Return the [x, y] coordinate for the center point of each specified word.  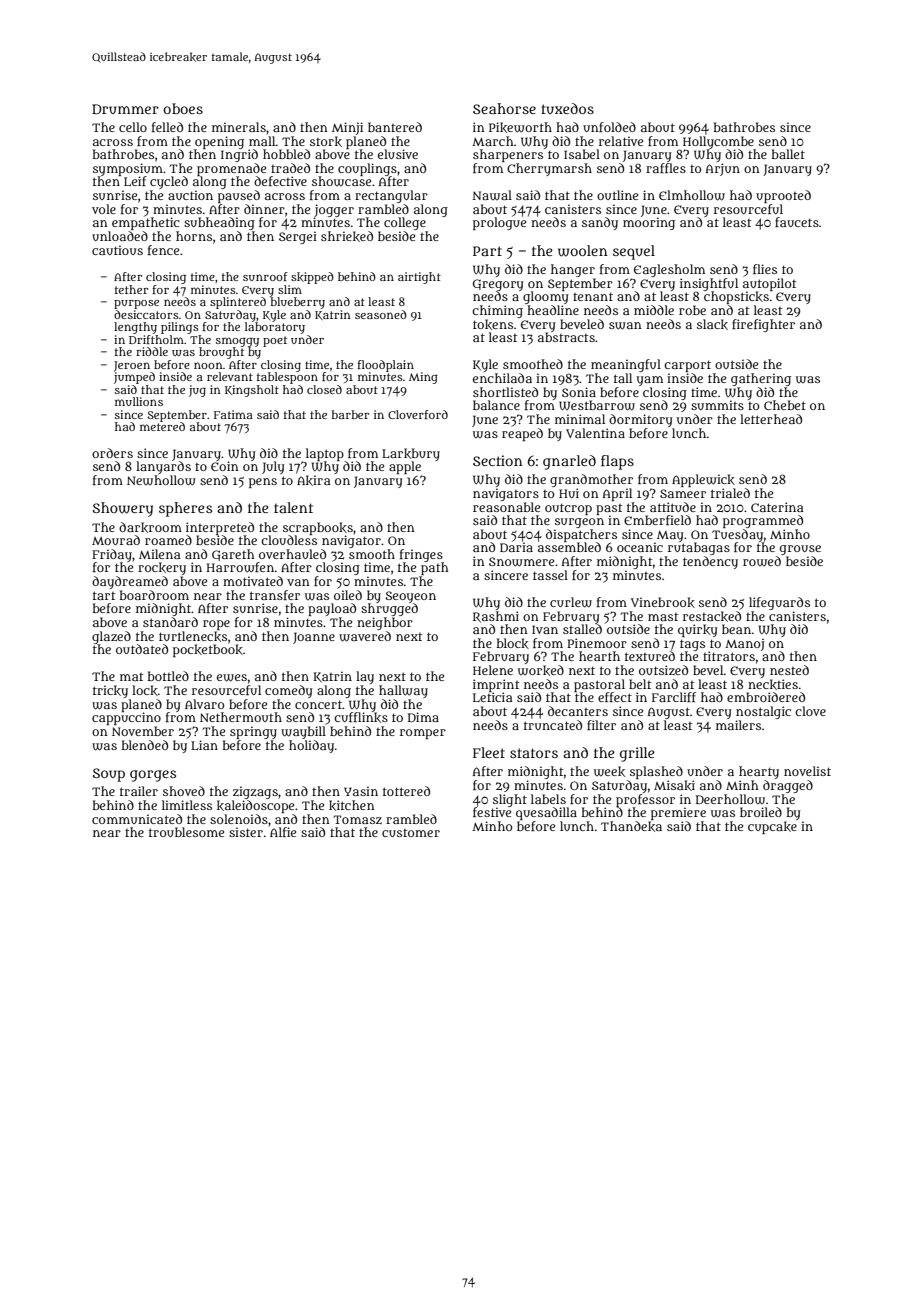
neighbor [385, 623]
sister [246, 832]
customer [411, 833]
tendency [710, 562]
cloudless [289, 540]
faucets [797, 222]
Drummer [125, 109]
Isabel [582, 154]
